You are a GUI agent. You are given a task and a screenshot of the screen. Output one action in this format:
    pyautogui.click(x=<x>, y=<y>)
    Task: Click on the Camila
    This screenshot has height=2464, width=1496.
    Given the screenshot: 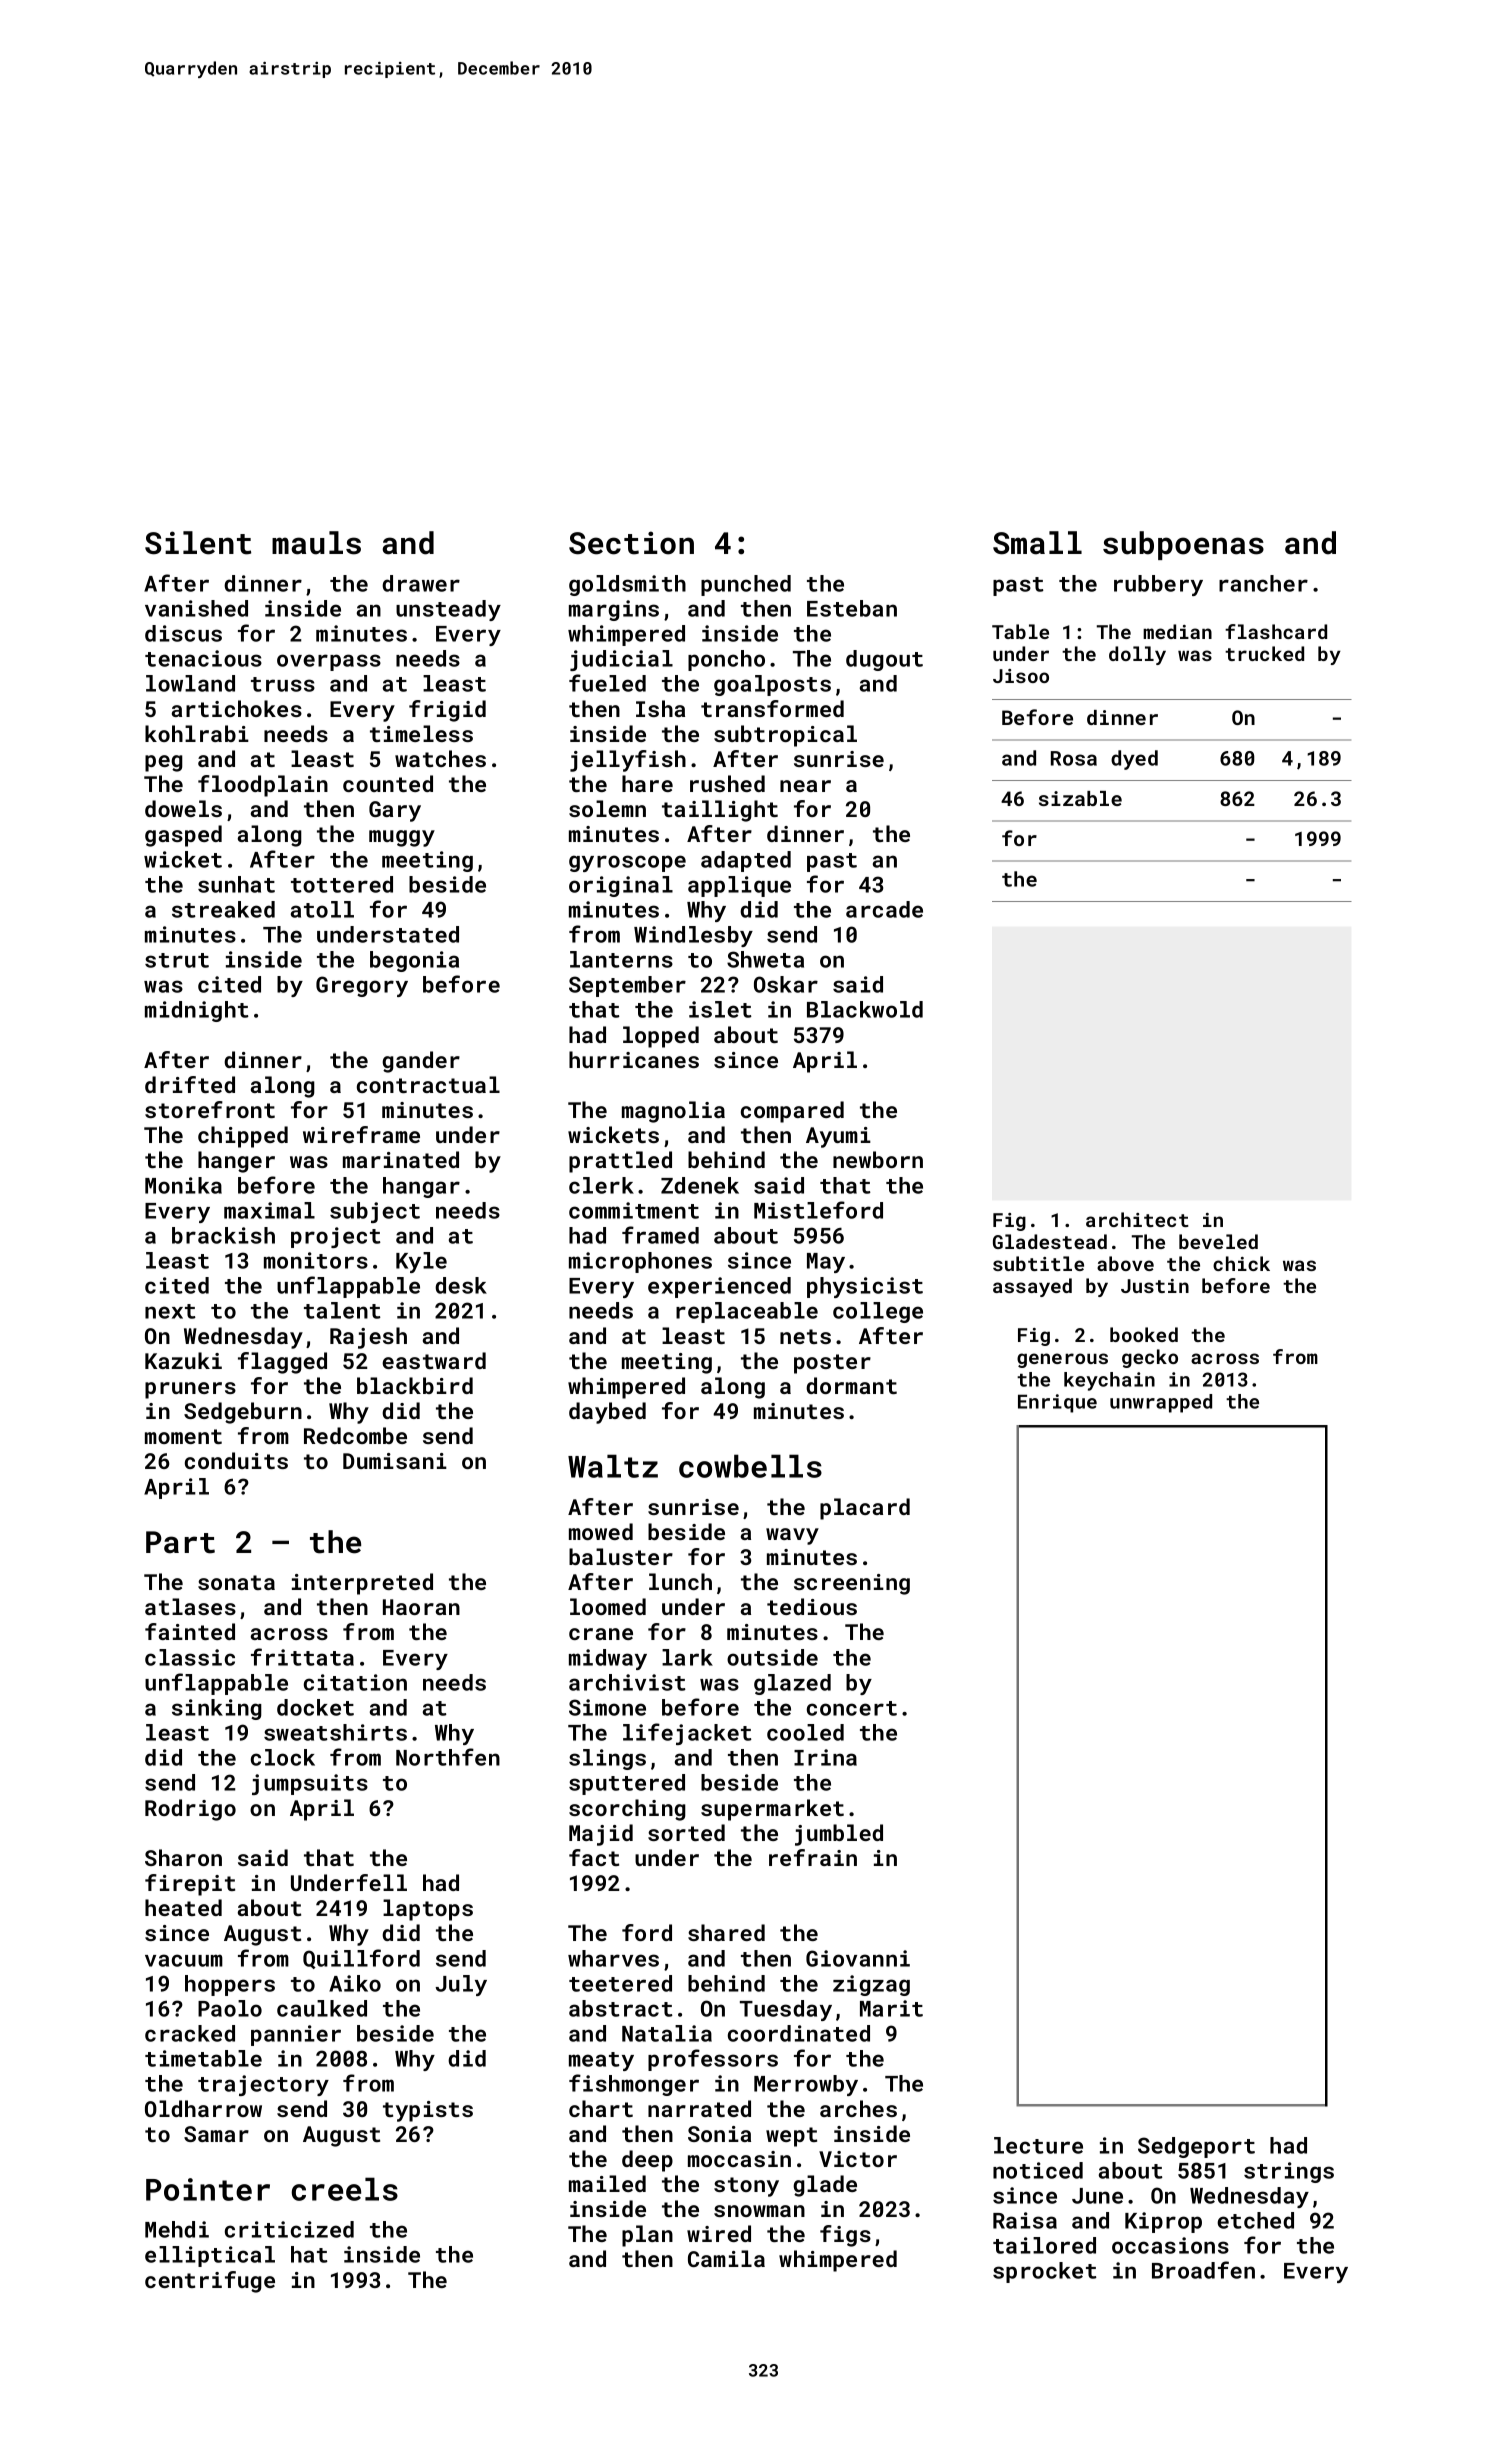 What is the action you would take?
    pyautogui.click(x=726, y=2258)
